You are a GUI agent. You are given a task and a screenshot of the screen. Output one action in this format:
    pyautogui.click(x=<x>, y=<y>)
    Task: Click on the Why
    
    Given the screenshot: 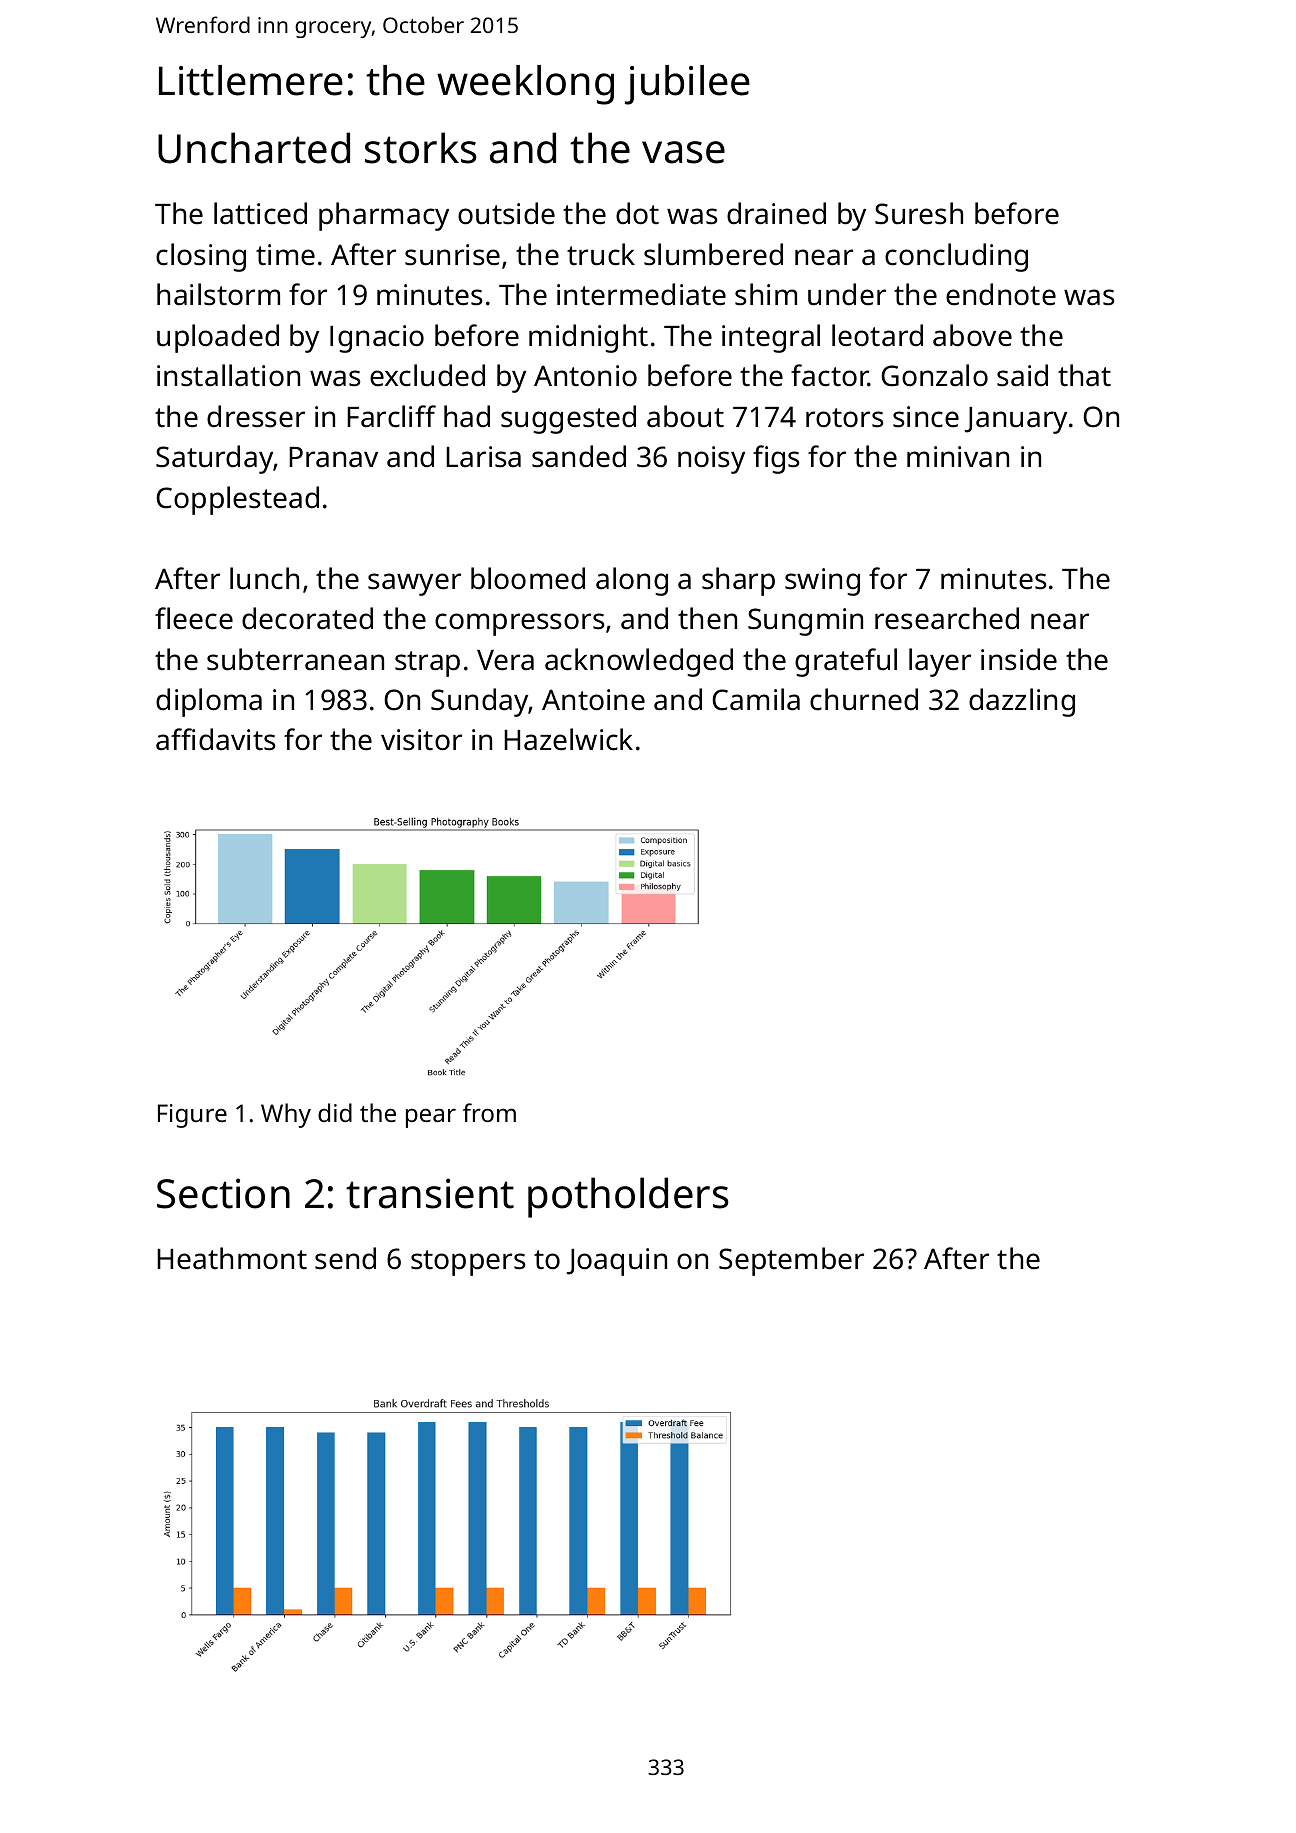 What is the action you would take?
    pyautogui.click(x=286, y=1115)
